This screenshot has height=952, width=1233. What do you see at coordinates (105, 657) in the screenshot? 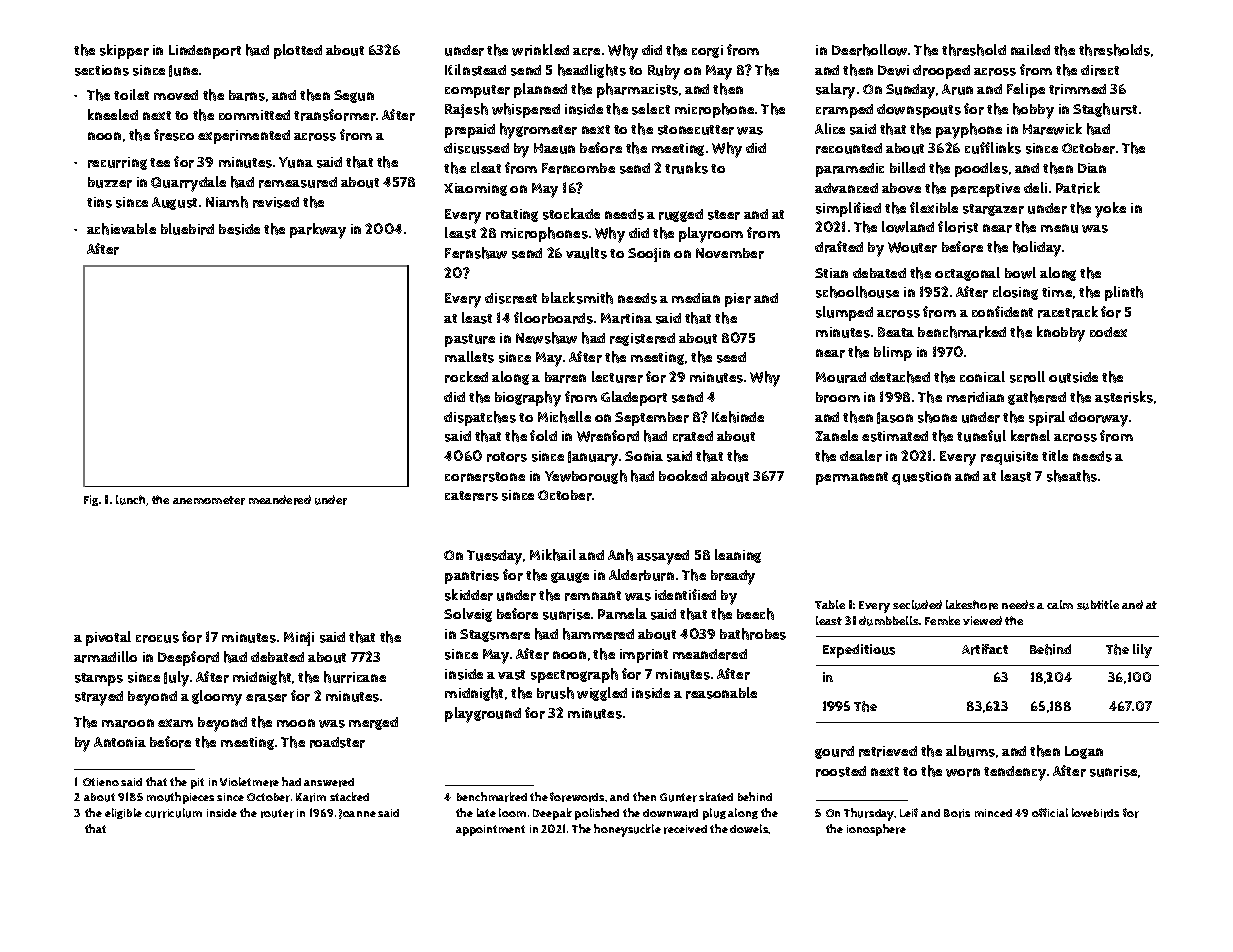
I see `armadillo` at bounding box center [105, 657].
